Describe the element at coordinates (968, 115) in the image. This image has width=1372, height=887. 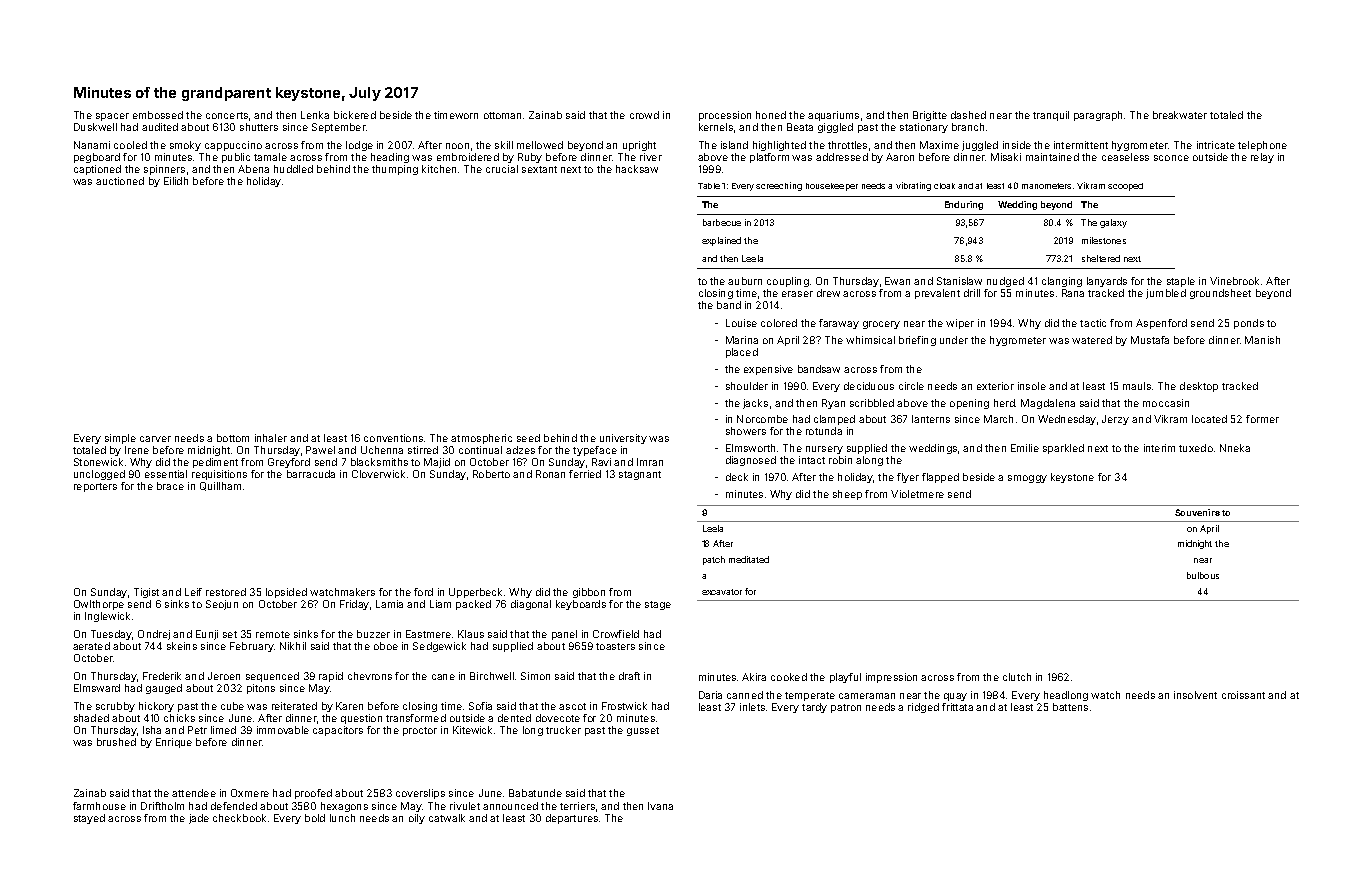
I see `dashed` at that location.
